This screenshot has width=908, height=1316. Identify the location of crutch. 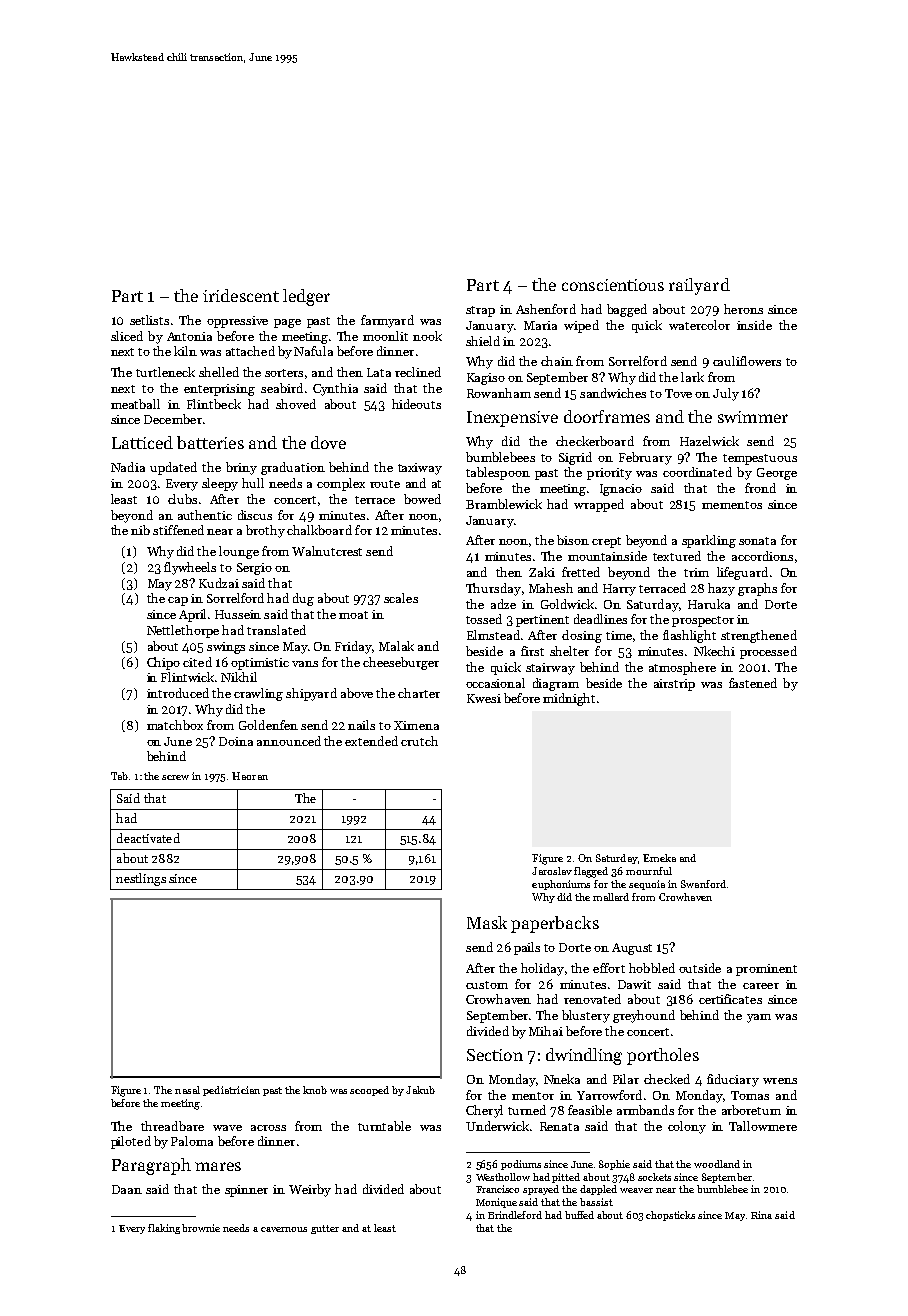
(419, 741).
